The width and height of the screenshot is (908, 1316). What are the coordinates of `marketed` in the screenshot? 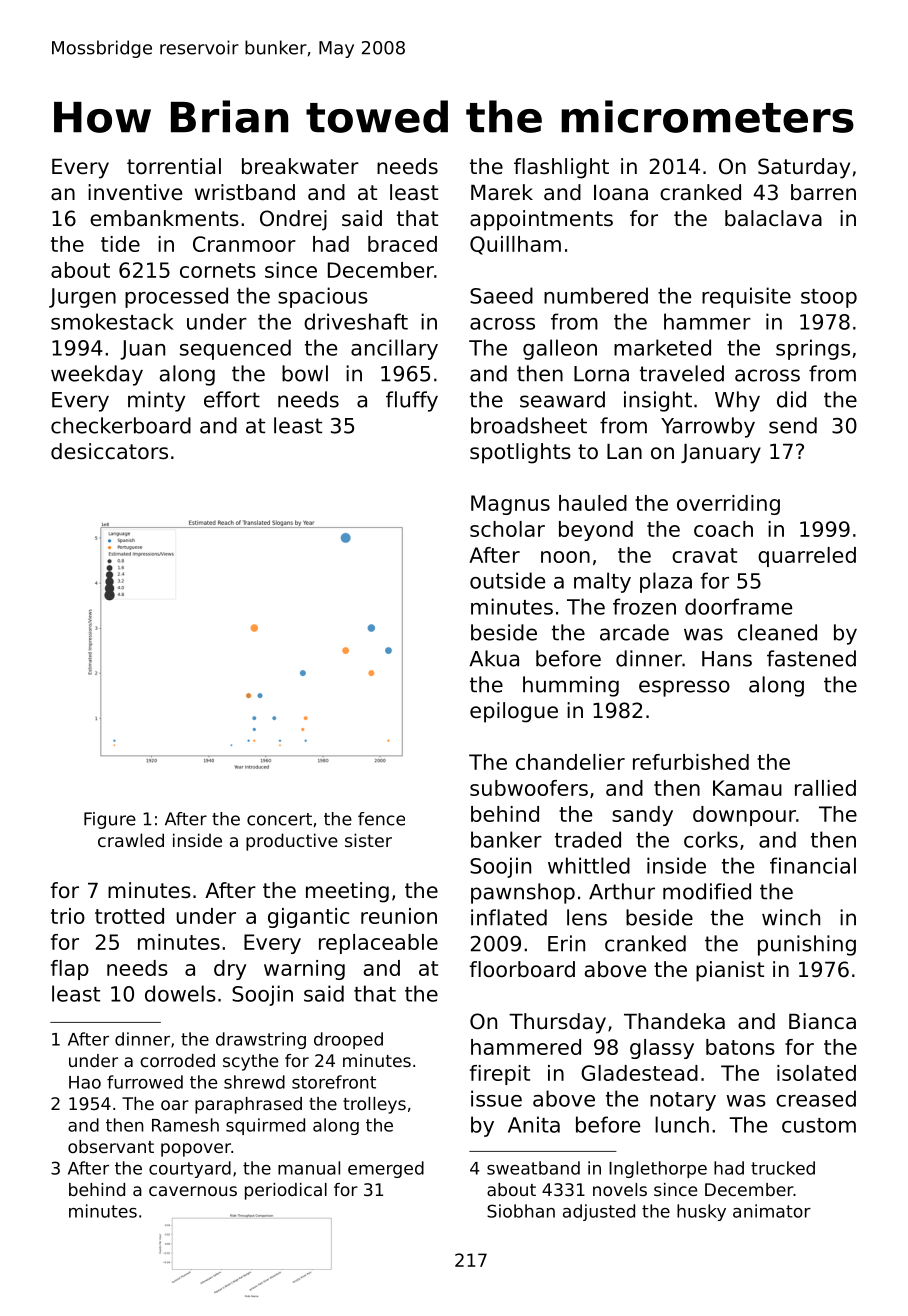 It's located at (662, 347).
